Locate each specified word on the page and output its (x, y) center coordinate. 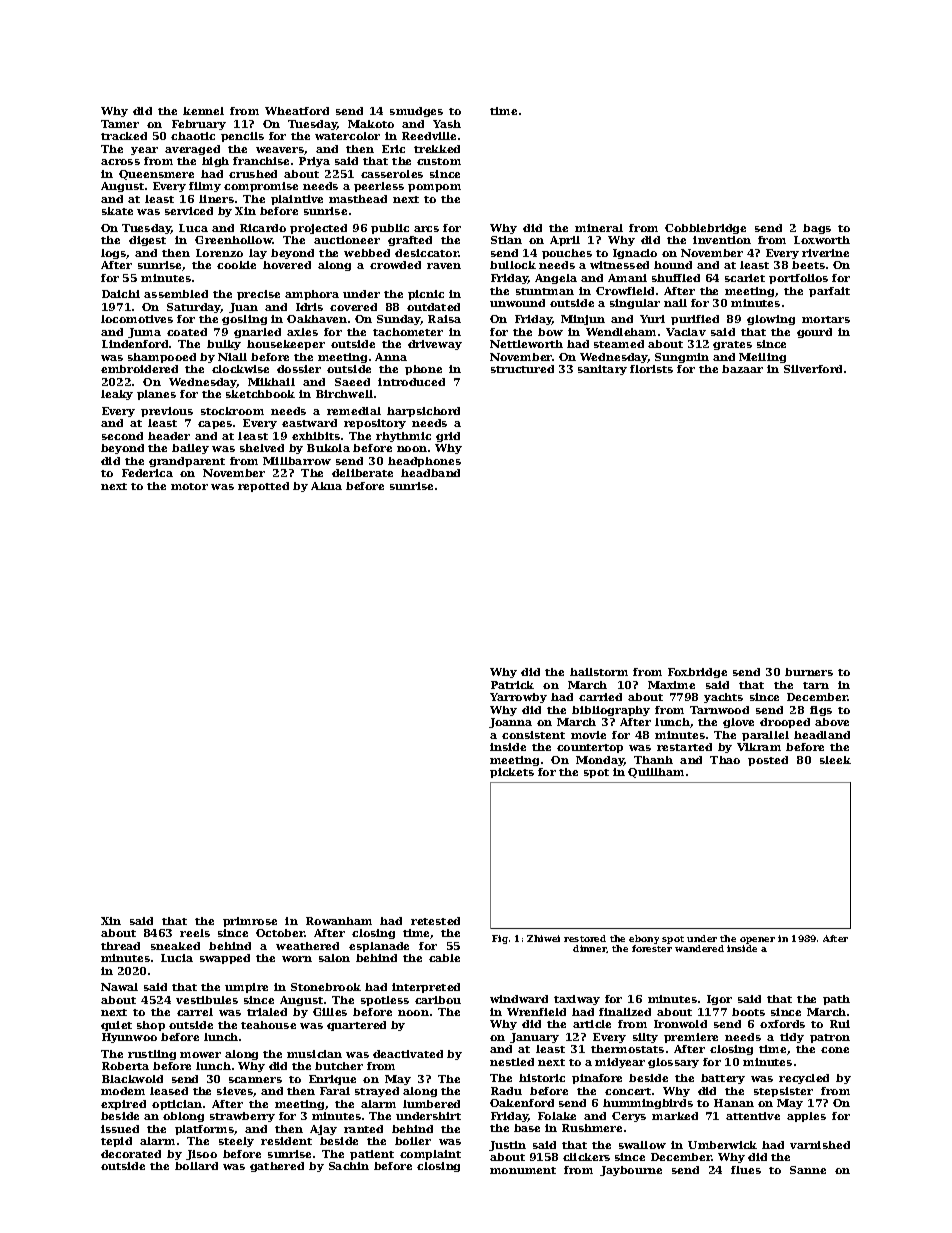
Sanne (808, 1170)
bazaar (742, 369)
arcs (426, 229)
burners (809, 672)
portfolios (798, 279)
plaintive (297, 200)
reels (195, 933)
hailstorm (599, 672)
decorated (131, 1154)
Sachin (349, 1166)
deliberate (362, 473)
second (122, 436)
